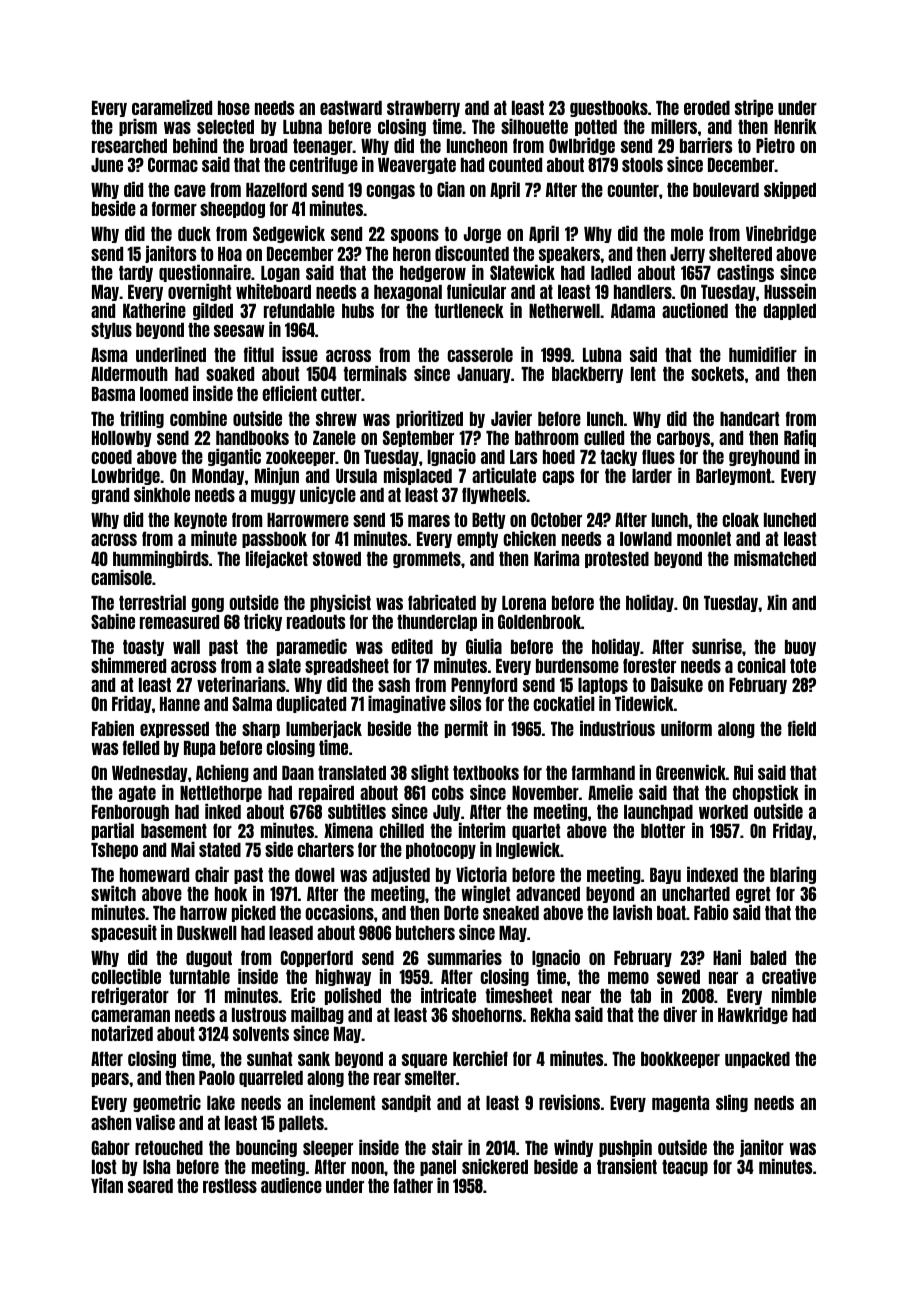  Describe the element at coordinates (685, 1168) in the page. I see `teacup` at that location.
